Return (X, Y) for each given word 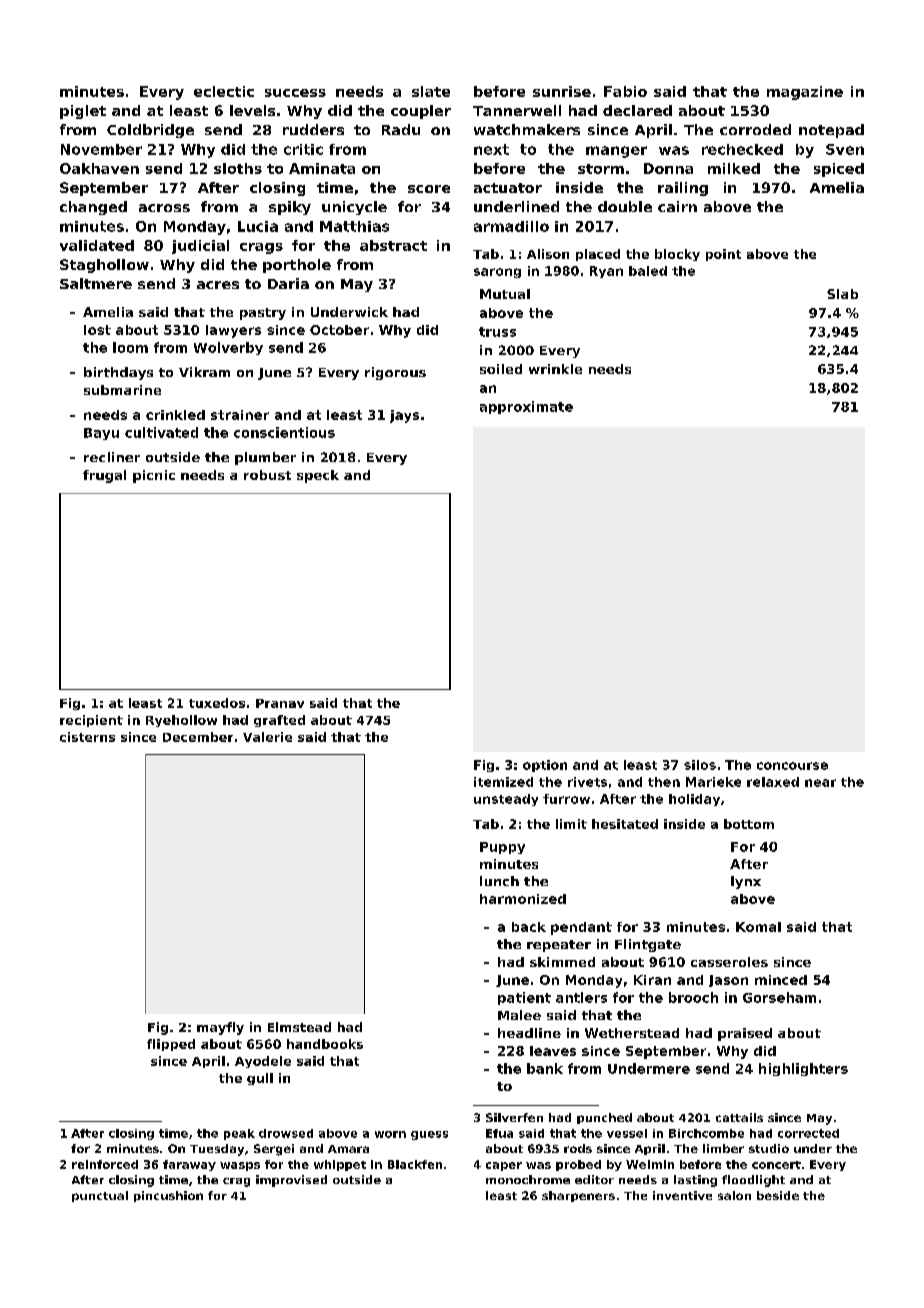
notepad (831, 131)
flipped (171, 1045)
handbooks (325, 1044)
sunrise (562, 91)
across (164, 208)
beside (778, 1195)
